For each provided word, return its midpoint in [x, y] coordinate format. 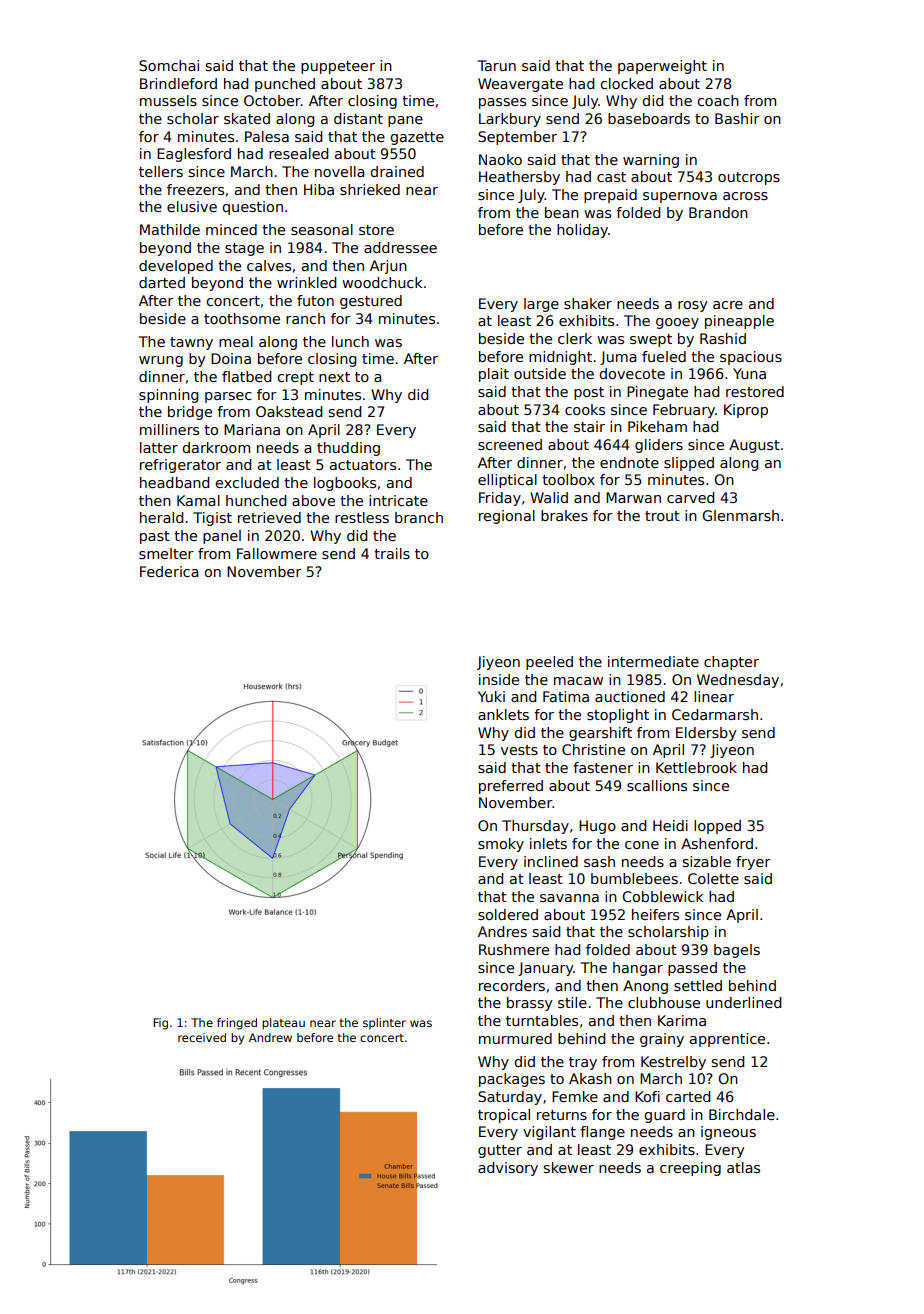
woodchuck [382, 282]
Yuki [491, 696]
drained [397, 171]
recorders [512, 985]
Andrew [270, 1037]
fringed [237, 1024]
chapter [731, 663]
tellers [161, 171]
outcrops [749, 178]
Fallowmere [277, 553]
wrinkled [306, 282]
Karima [682, 1020]
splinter [384, 1023]
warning [651, 161]
